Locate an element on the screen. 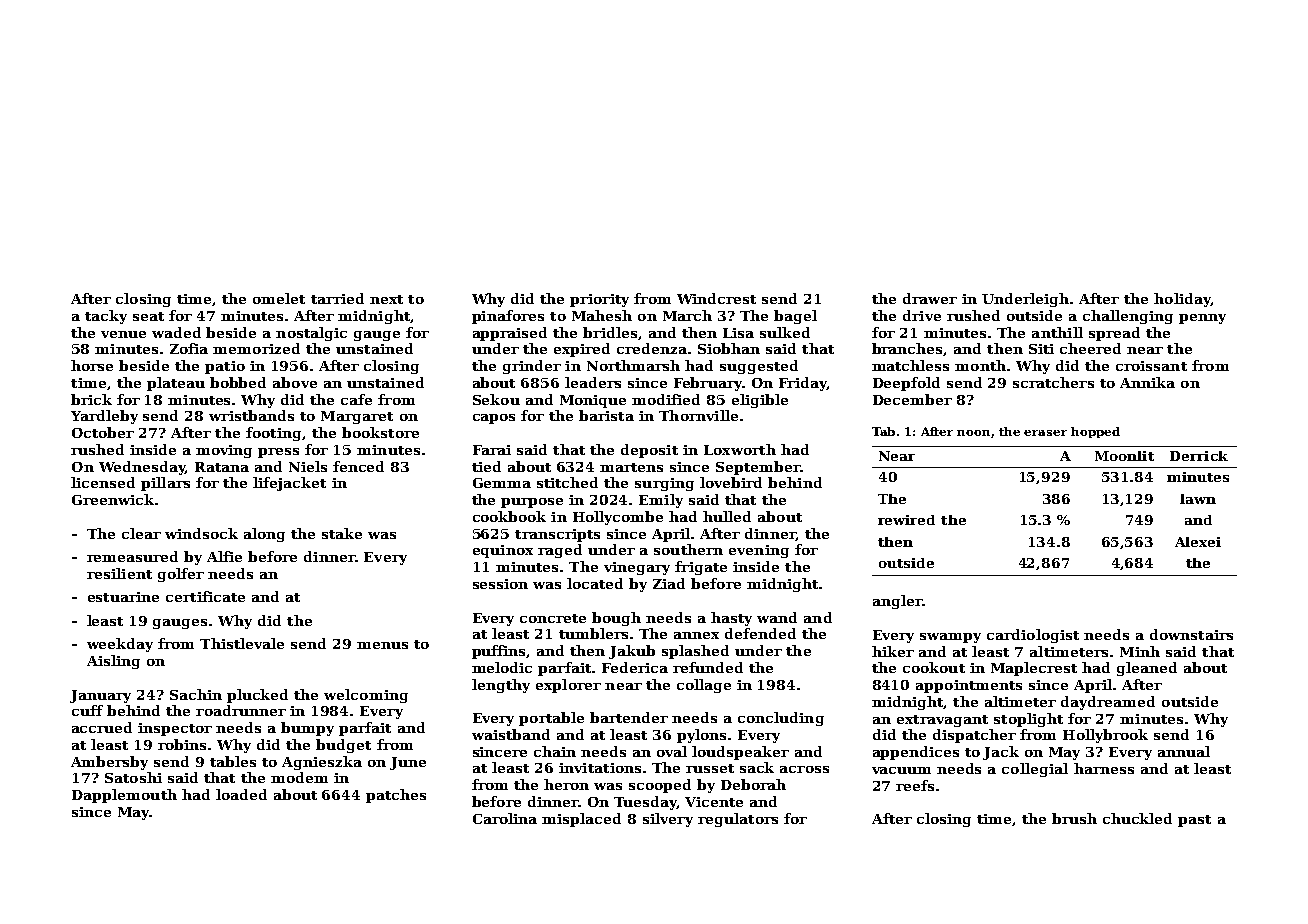  Alexei is located at coordinates (1198, 542).
